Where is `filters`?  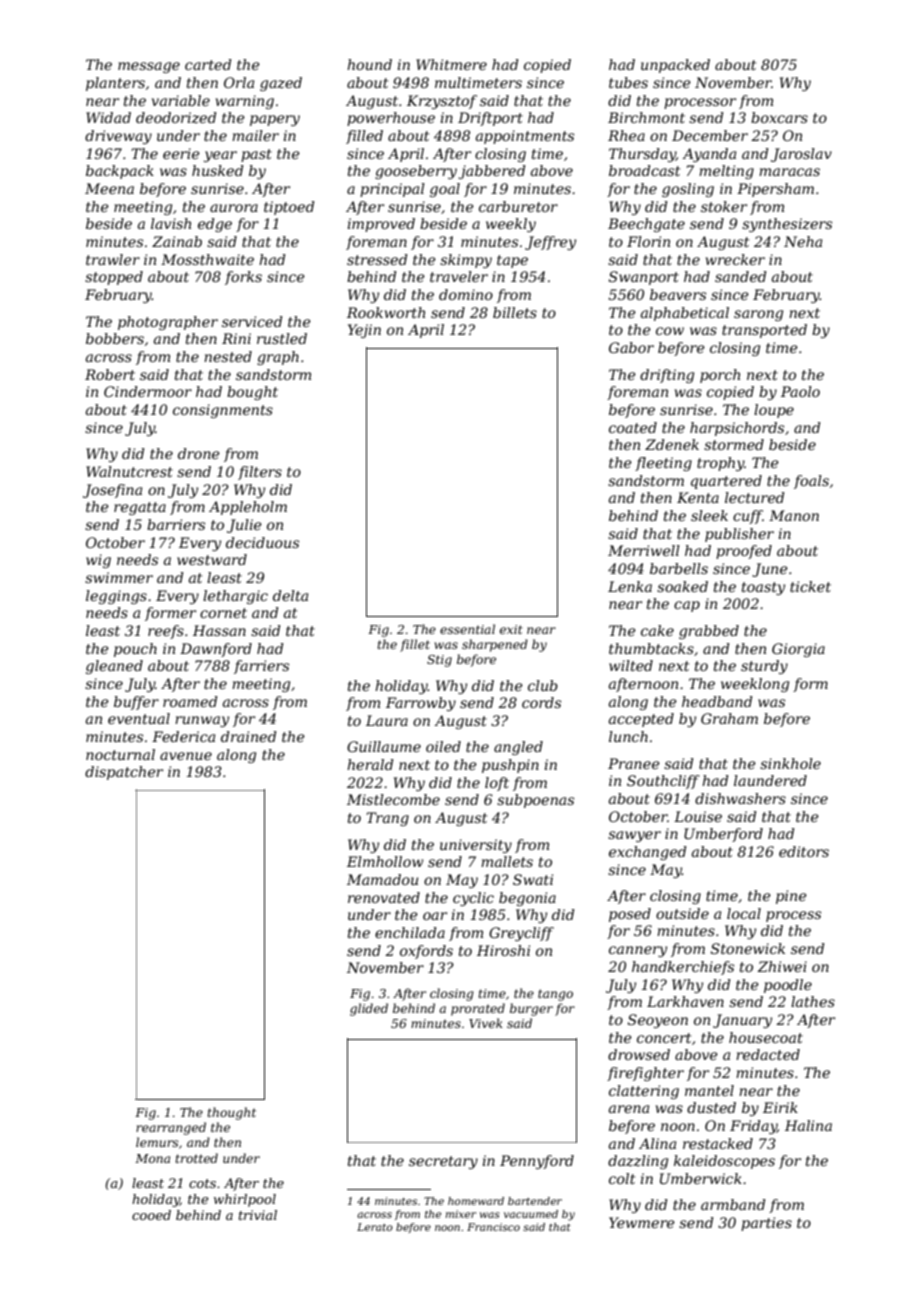
filters is located at coordinates (260, 473).
